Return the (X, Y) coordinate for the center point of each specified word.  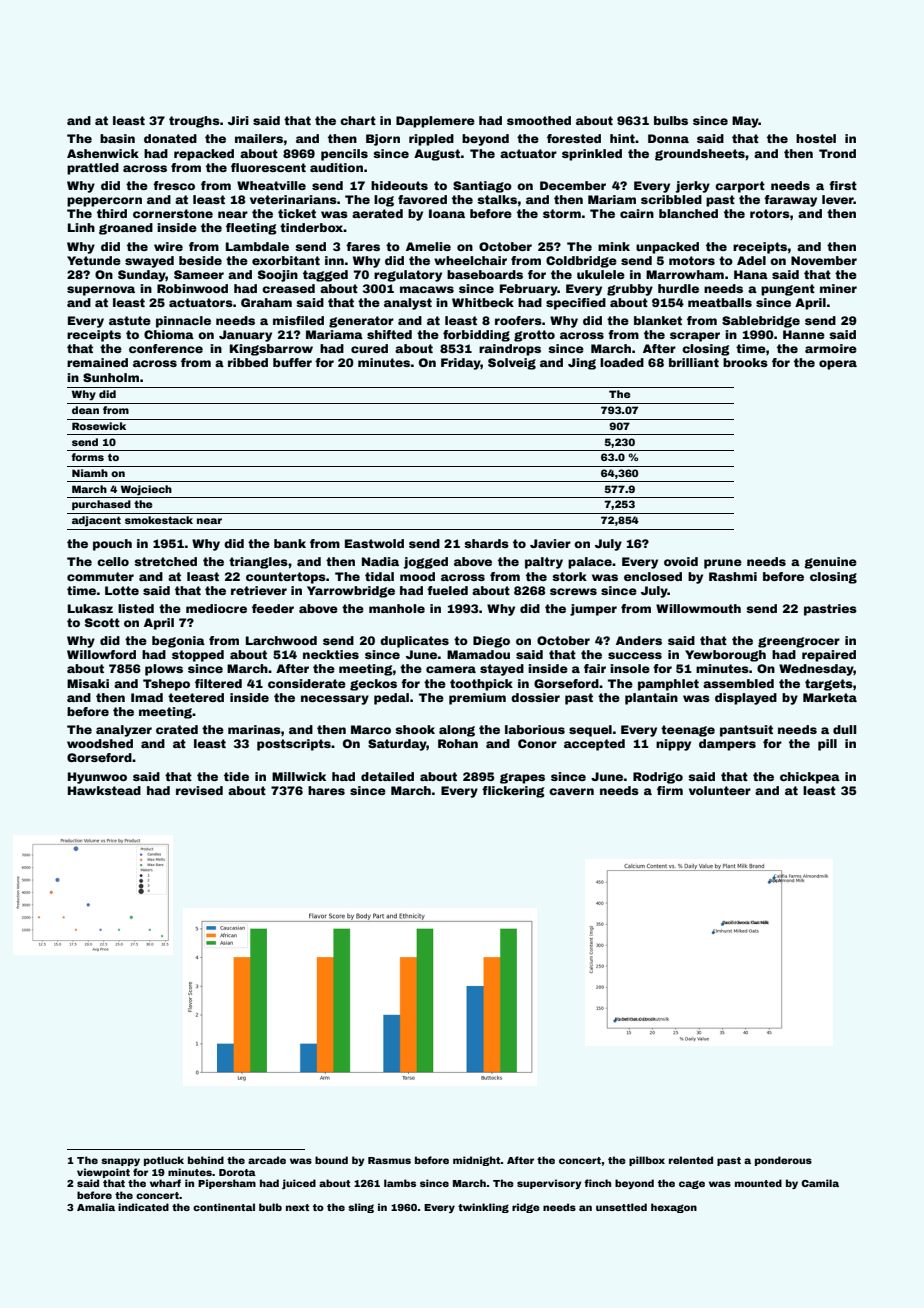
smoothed (539, 120)
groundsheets (700, 155)
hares (326, 790)
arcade (267, 1160)
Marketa (830, 697)
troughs (194, 122)
